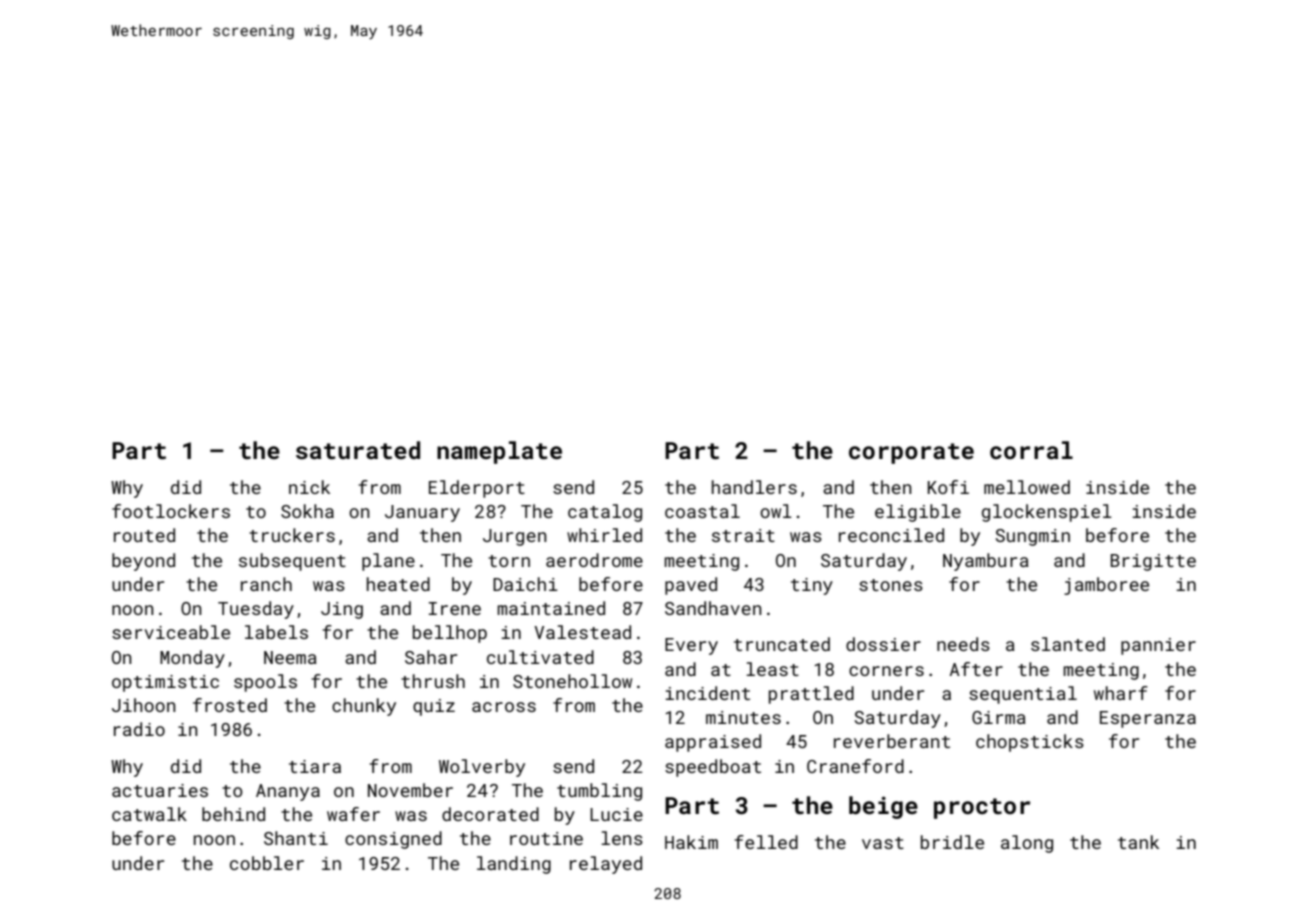  Describe the element at coordinates (572, 681) in the screenshot. I see `Stonehollow` at that location.
